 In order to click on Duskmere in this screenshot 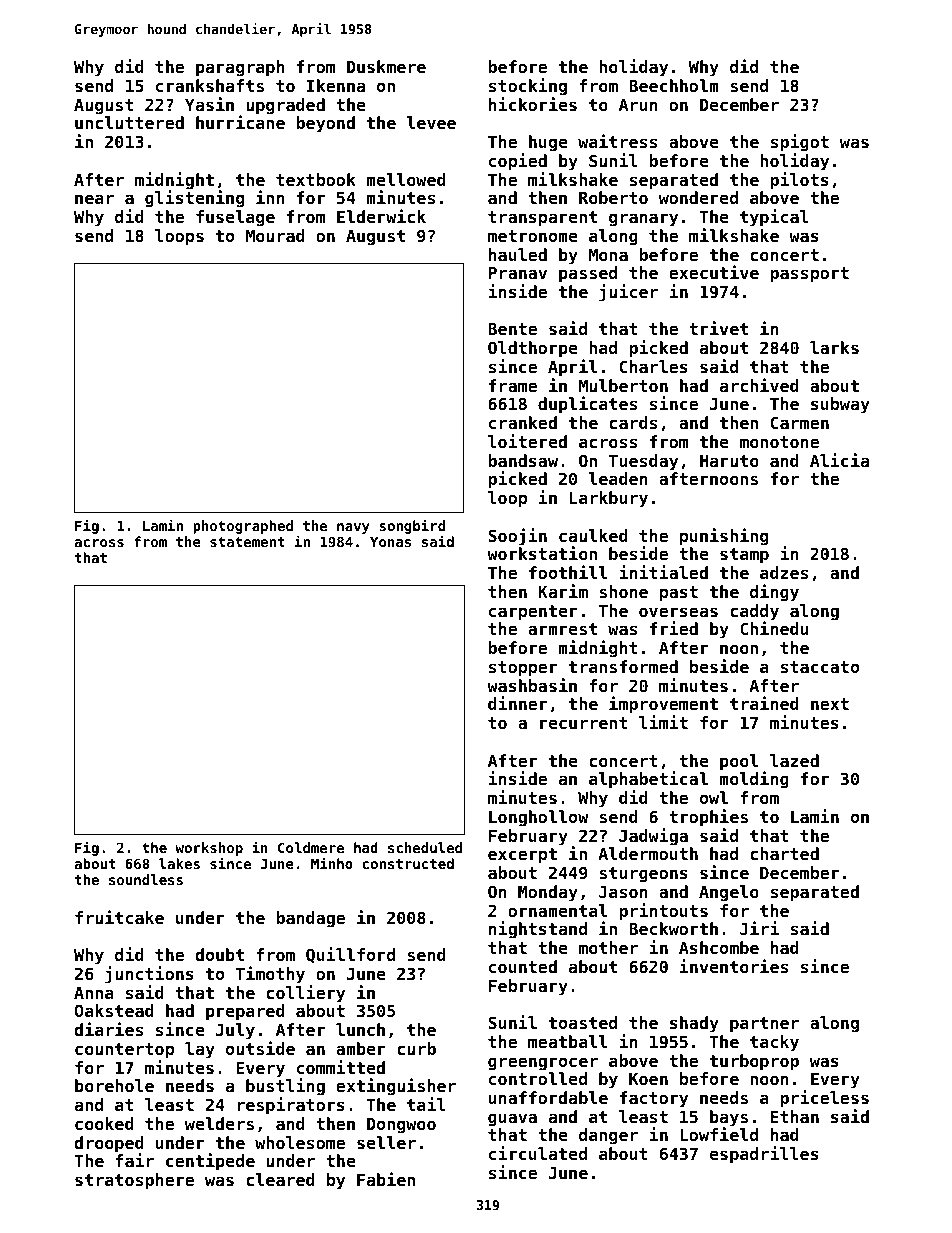, I will do `click(386, 66)`.
